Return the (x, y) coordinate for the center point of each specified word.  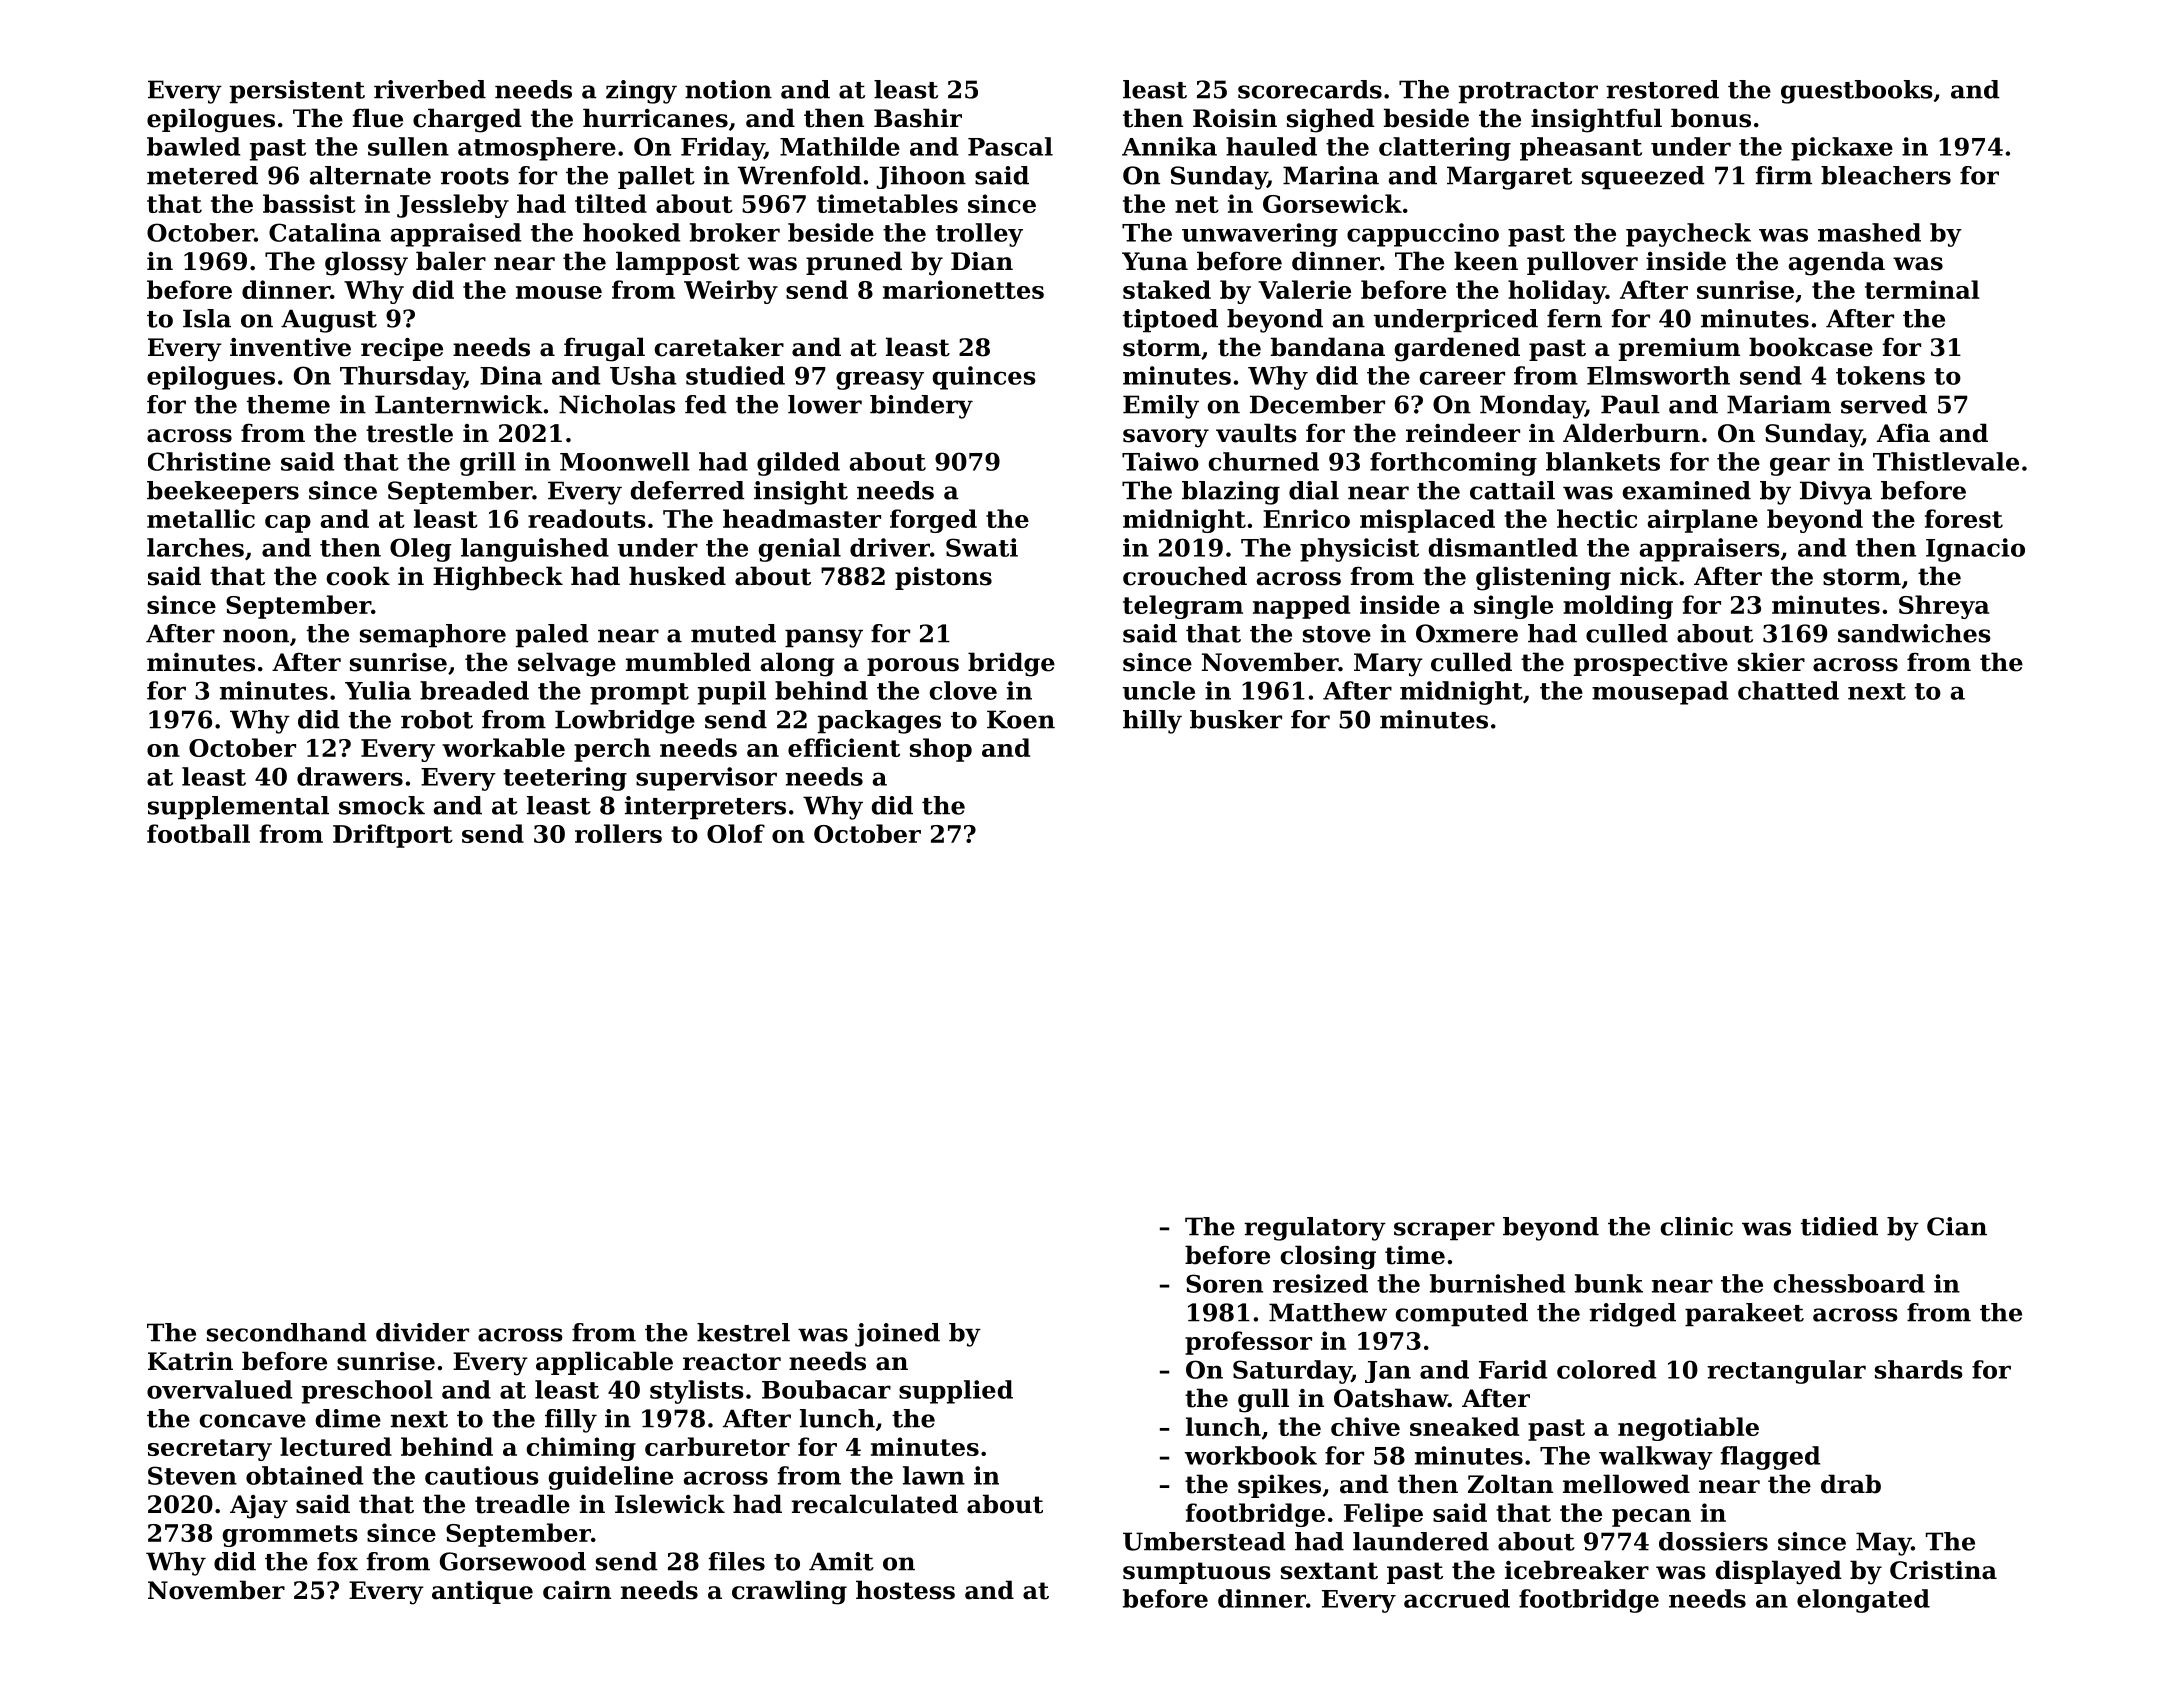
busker (1236, 719)
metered (202, 175)
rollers (618, 833)
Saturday (1292, 1372)
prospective (1651, 664)
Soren (1224, 1283)
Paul (1630, 404)
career (1462, 378)
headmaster (802, 518)
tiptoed (1170, 321)
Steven (192, 1475)
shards (1919, 1369)
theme (288, 404)
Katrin (190, 1361)
